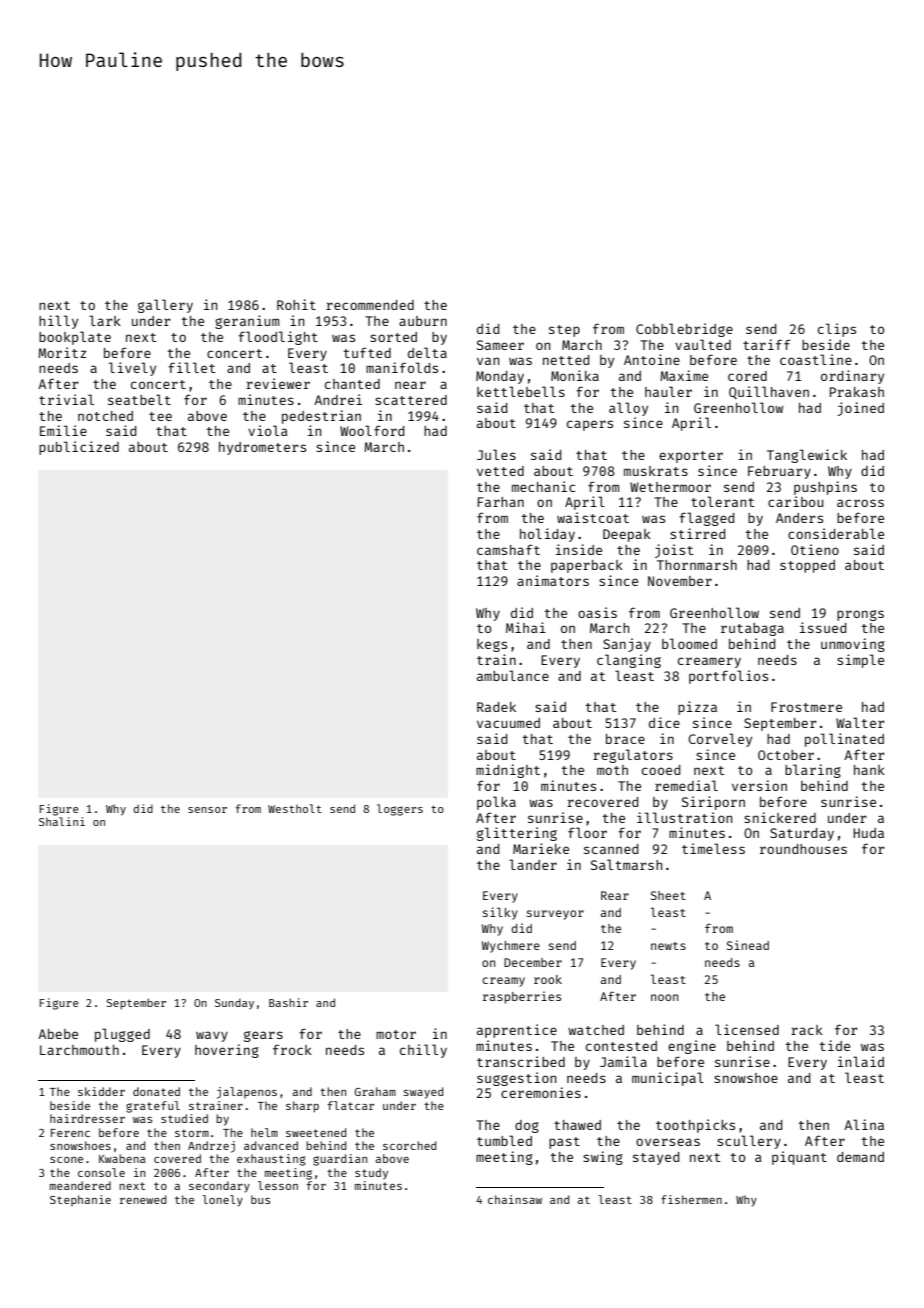 This screenshot has height=1308, width=924. What do you see at coordinates (101, 1091) in the screenshot?
I see `skidder` at bounding box center [101, 1091].
